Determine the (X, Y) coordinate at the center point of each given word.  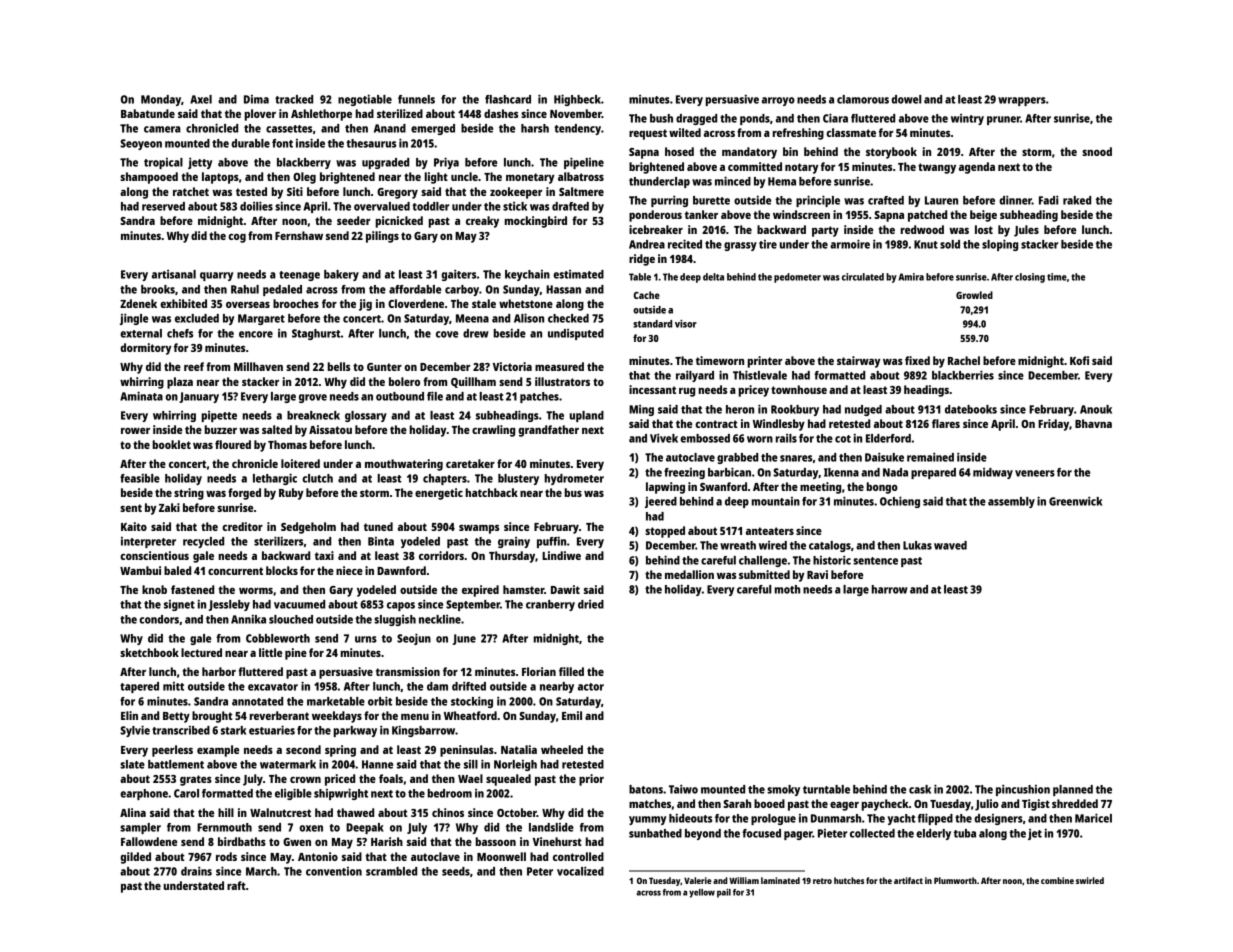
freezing (684, 473)
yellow (702, 893)
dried (591, 604)
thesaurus (371, 143)
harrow (890, 589)
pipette (219, 416)
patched (927, 216)
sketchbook (149, 652)
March (261, 871)
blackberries (963, 375)
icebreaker (656, 229)
